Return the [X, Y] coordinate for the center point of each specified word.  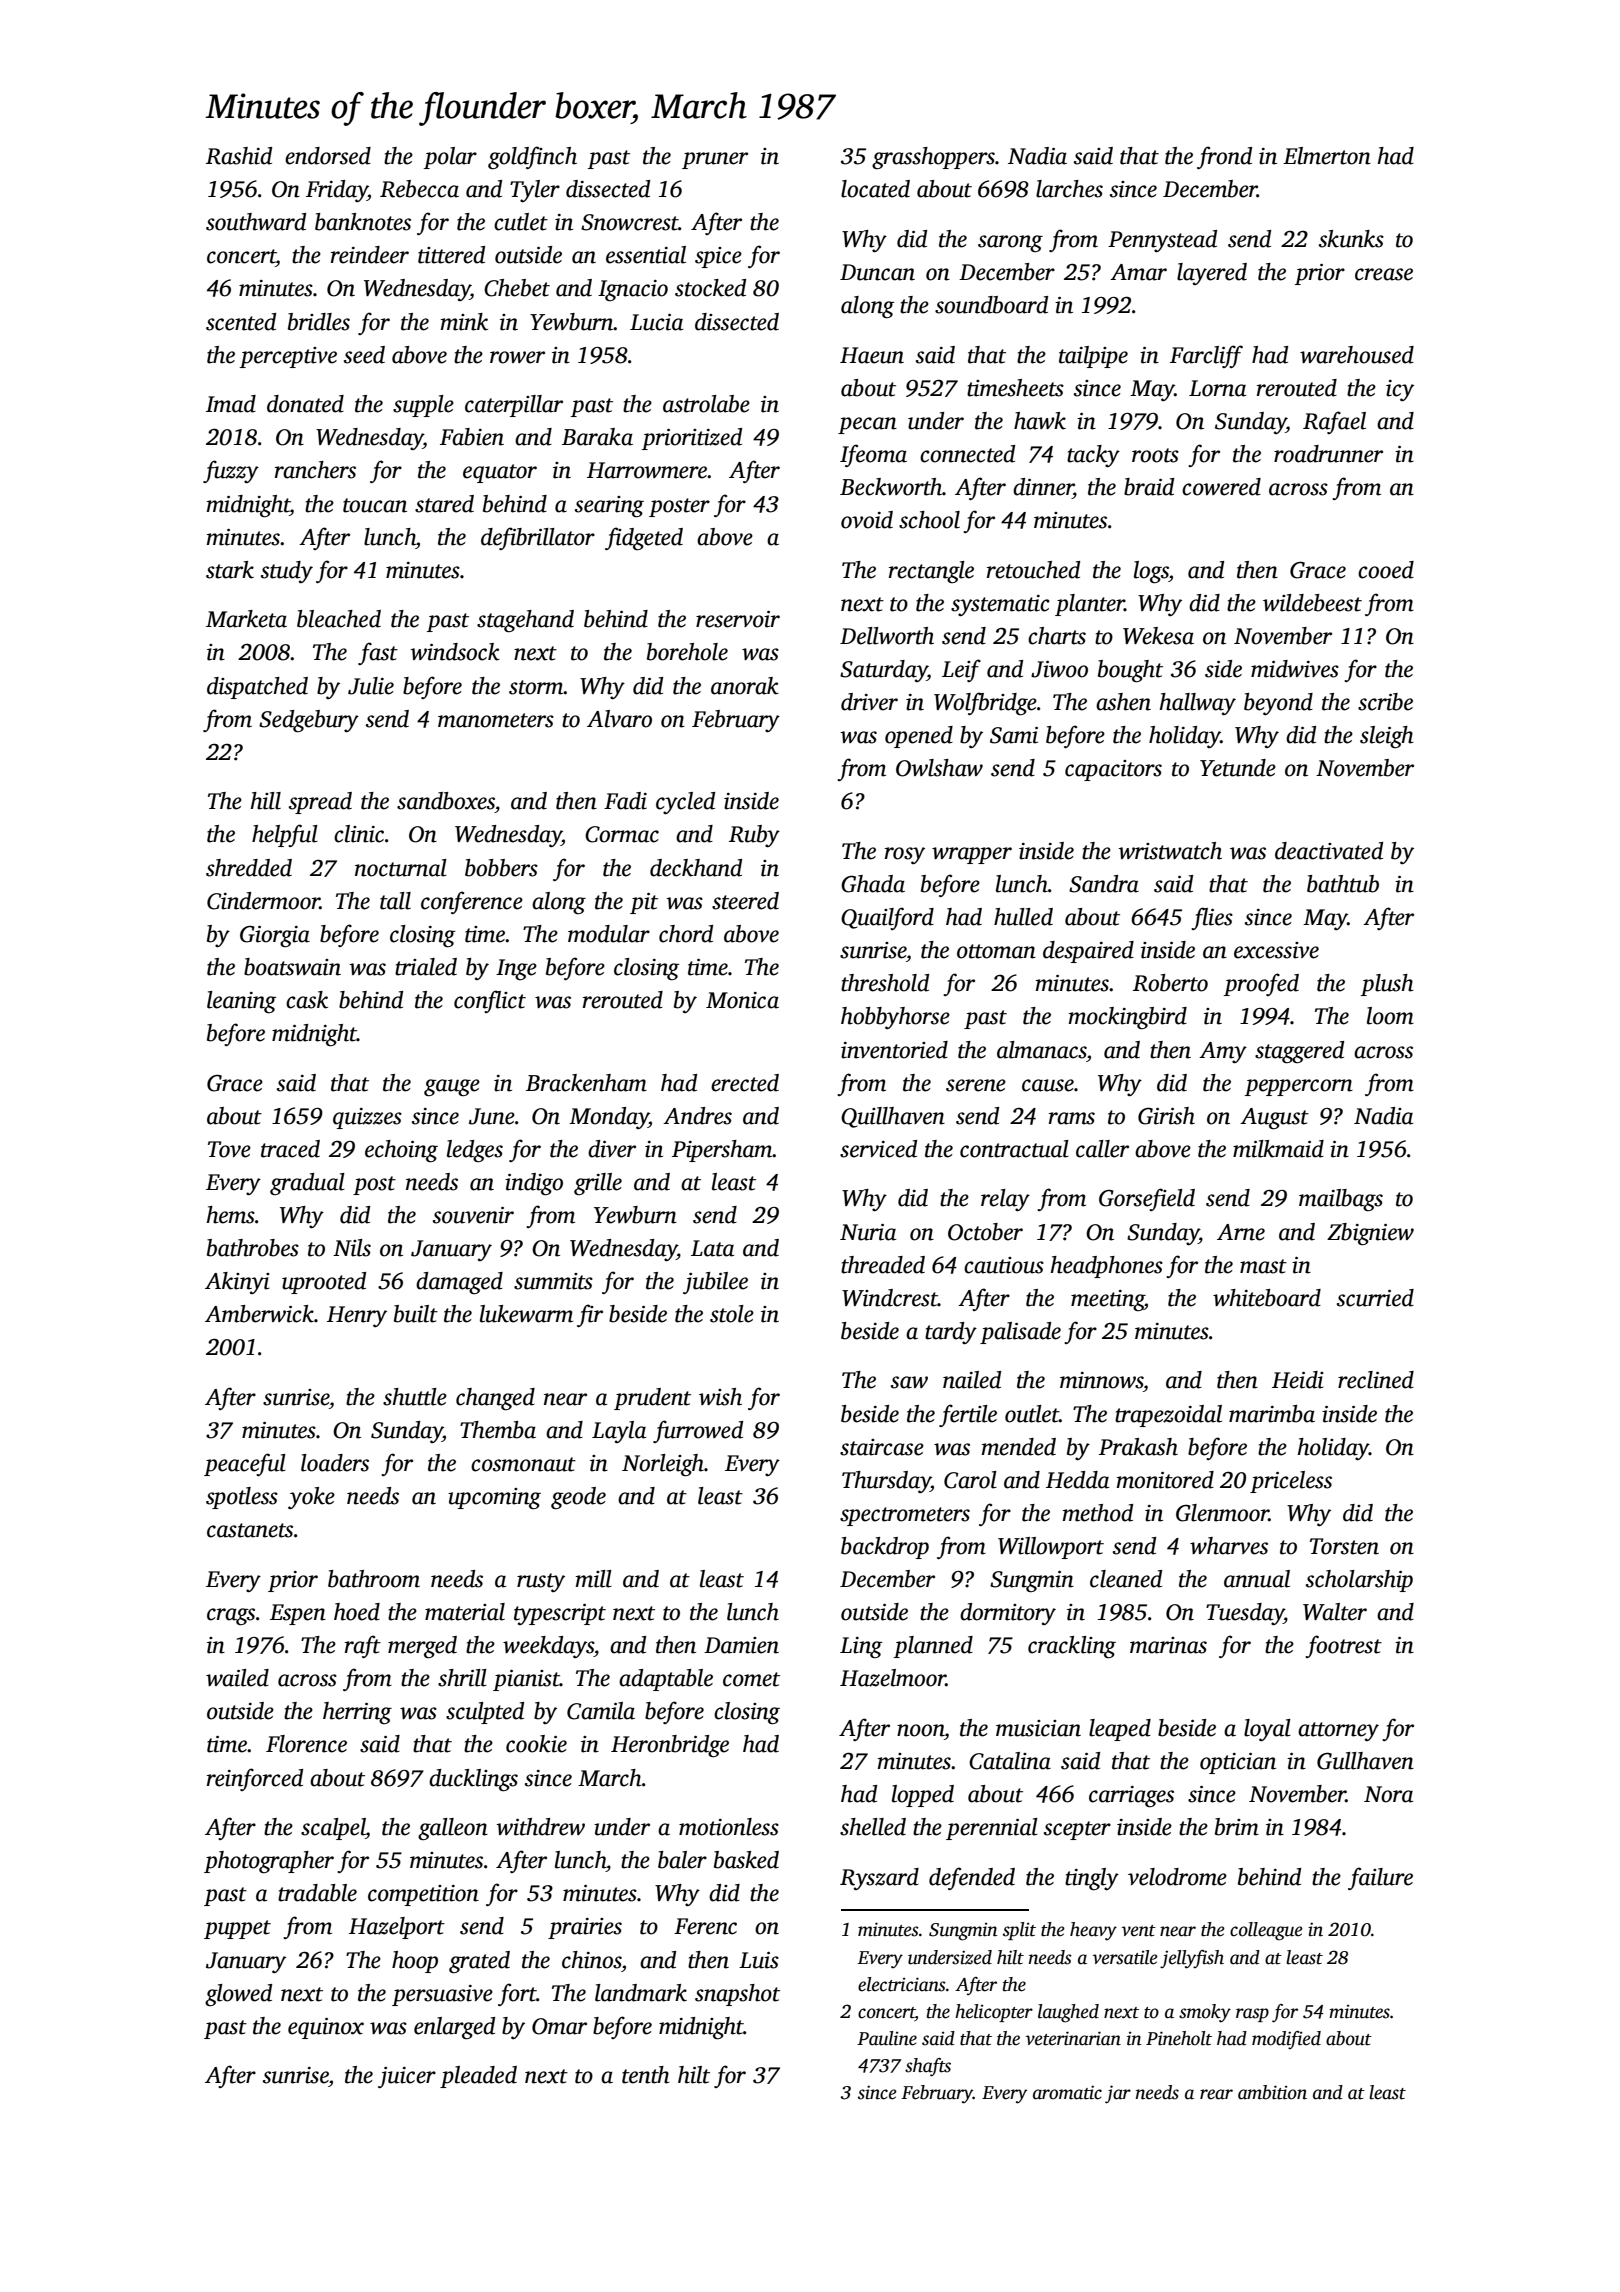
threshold [885, 983]
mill [594, 1579]
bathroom [374, 1579]
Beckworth [891, 487]
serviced [878, 1149]
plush [1387, 985]
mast [1263, 1266]
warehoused [1357, 355]
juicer [407, 2077]
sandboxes [446, 801]
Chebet [517, 288]
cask [307, 1000]
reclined [1376, 1380]
